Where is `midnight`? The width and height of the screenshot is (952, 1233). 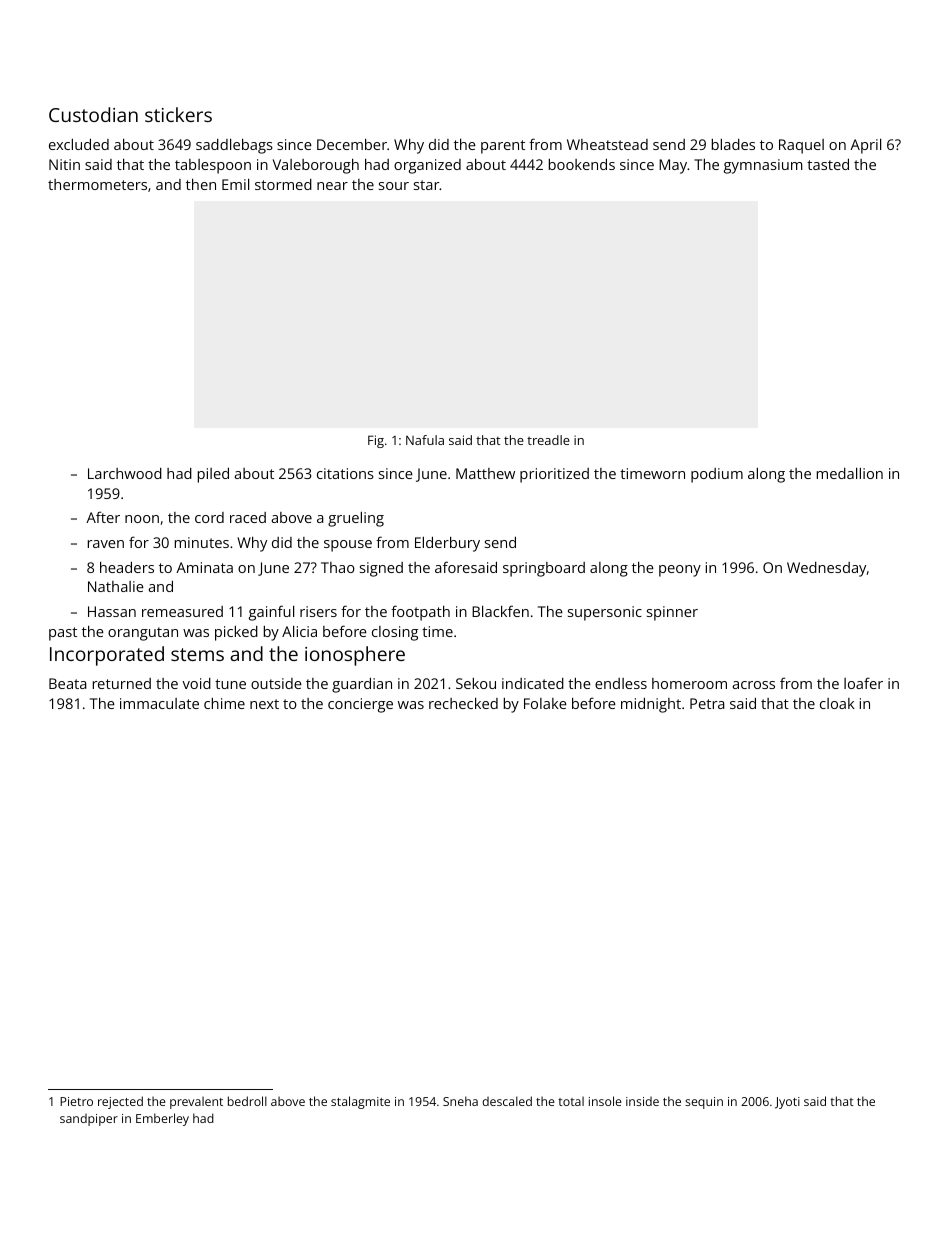 midnight is located at coordinates (651, 705).
